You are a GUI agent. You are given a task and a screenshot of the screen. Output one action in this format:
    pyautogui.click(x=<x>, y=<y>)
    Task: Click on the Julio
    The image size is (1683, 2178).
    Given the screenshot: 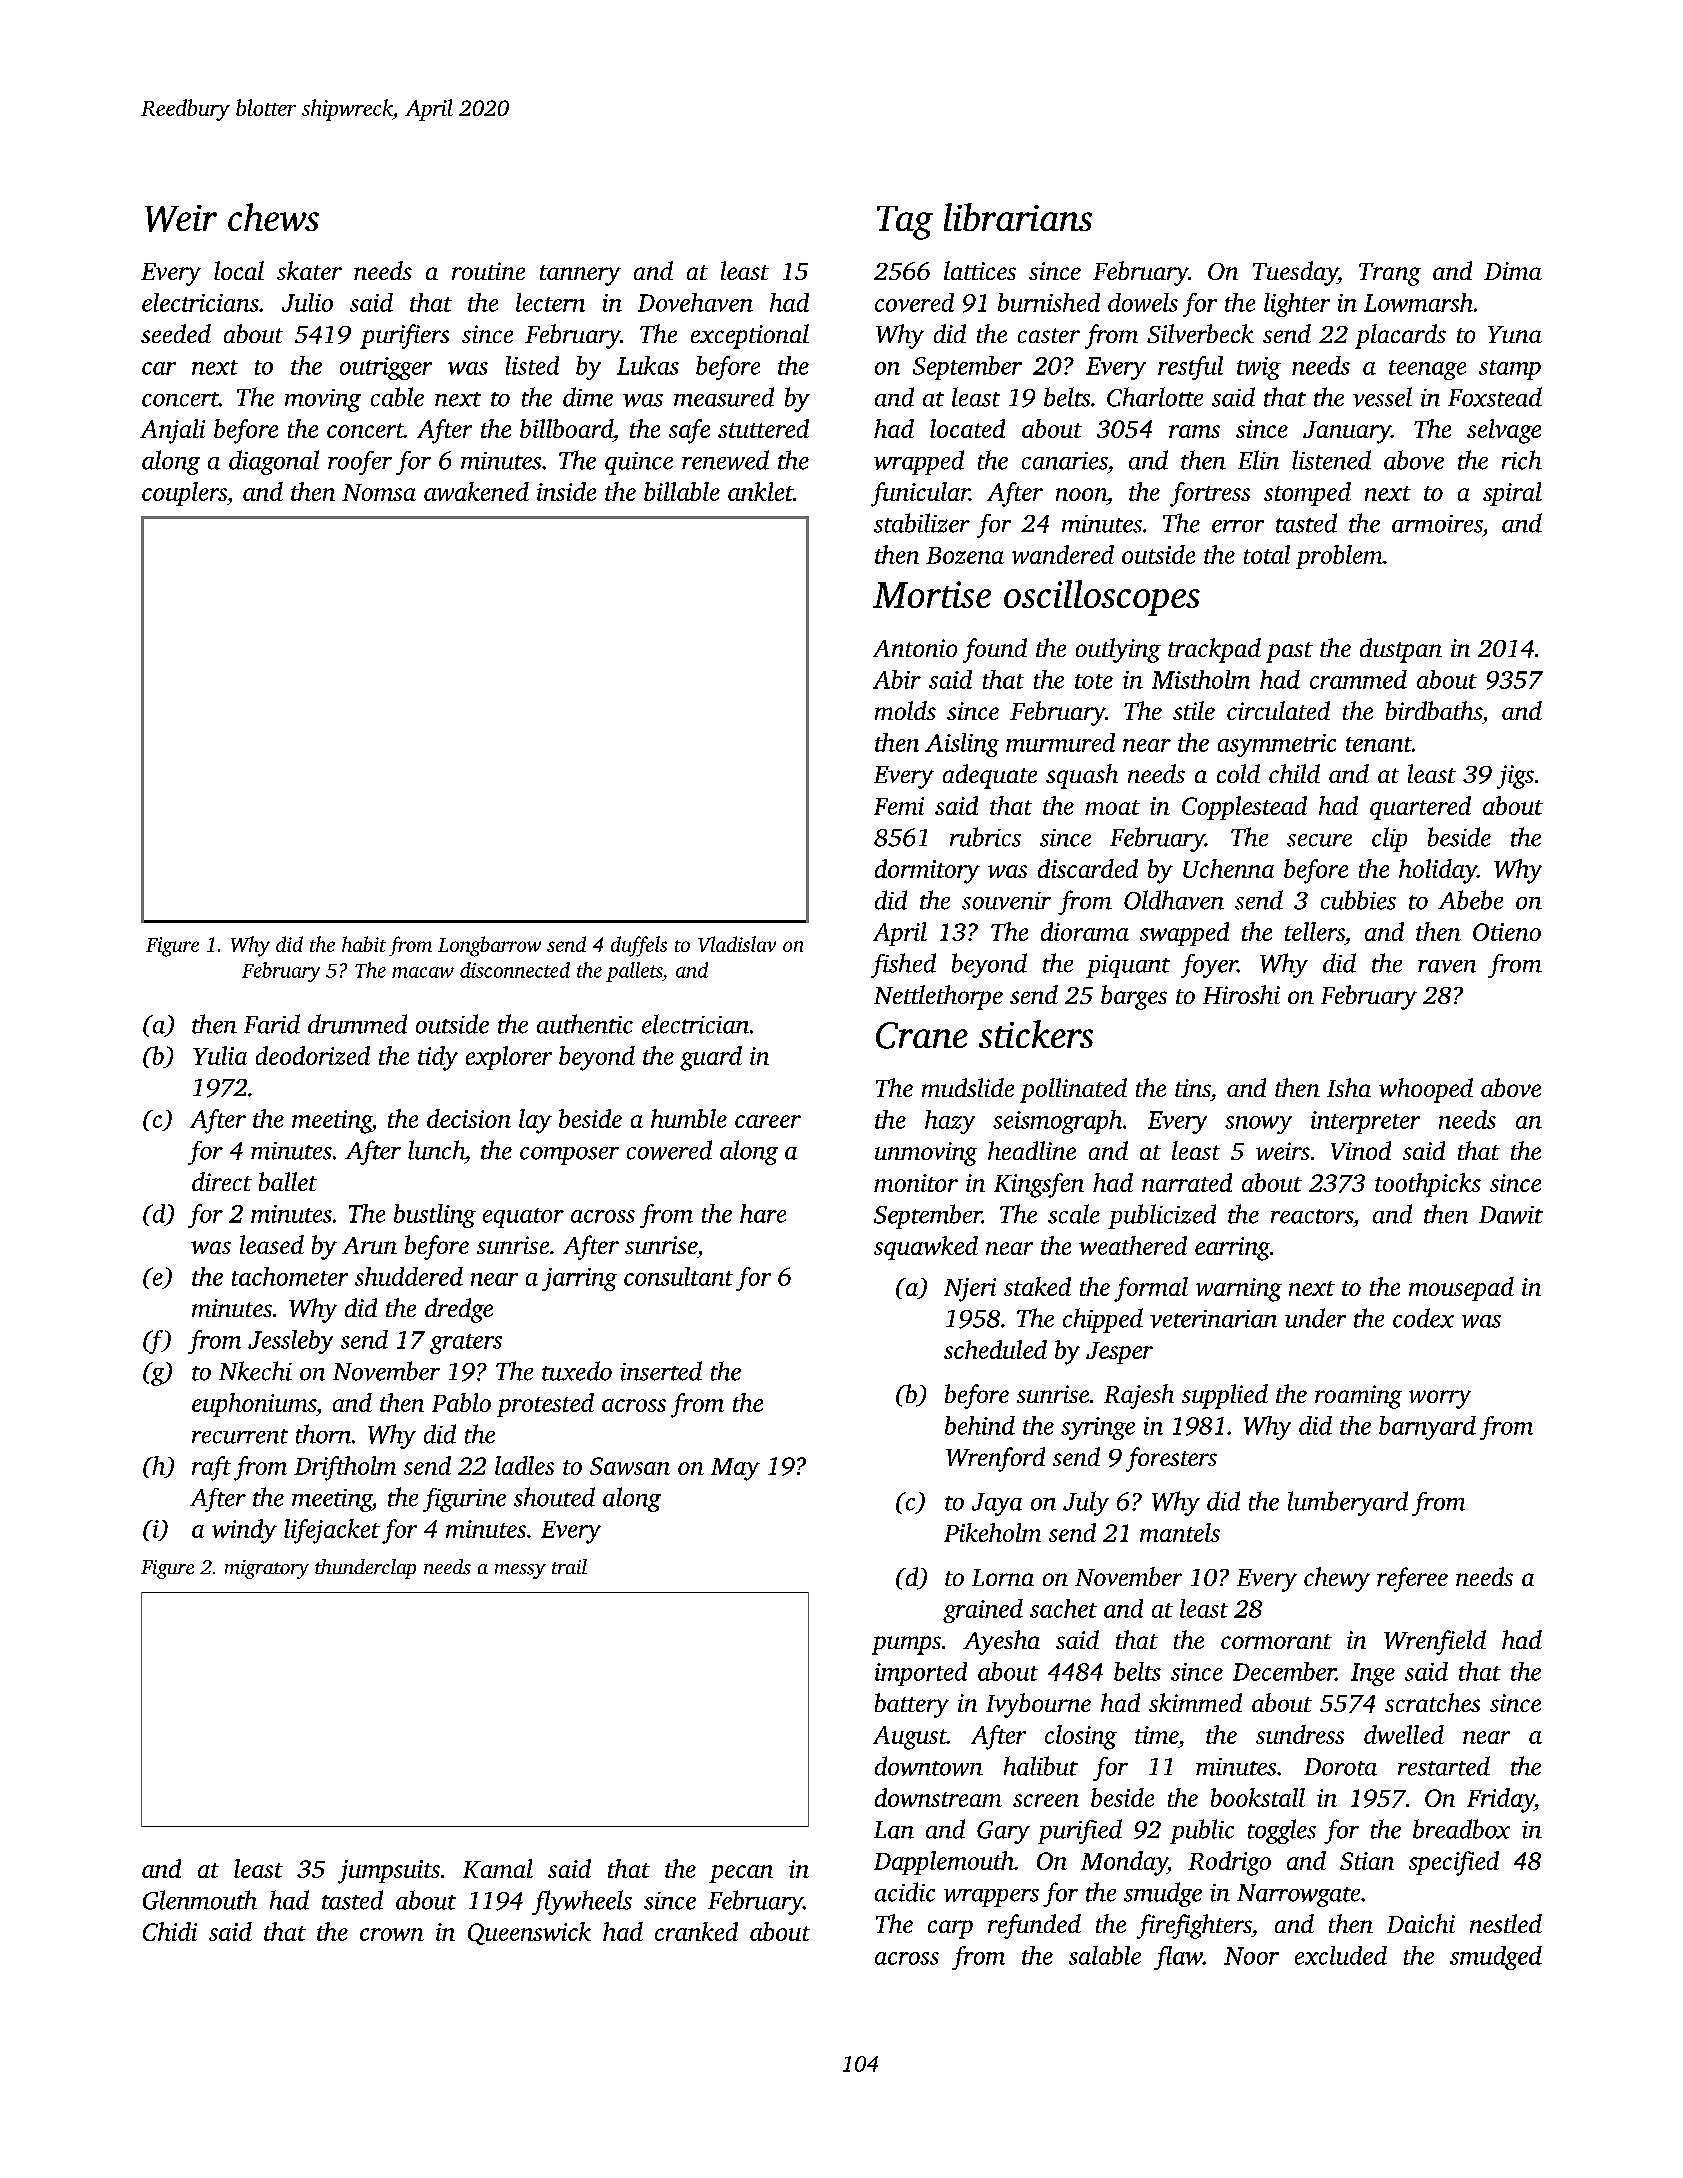 What is the action you would take?
    pyautogui.click(x=307, y=302)
